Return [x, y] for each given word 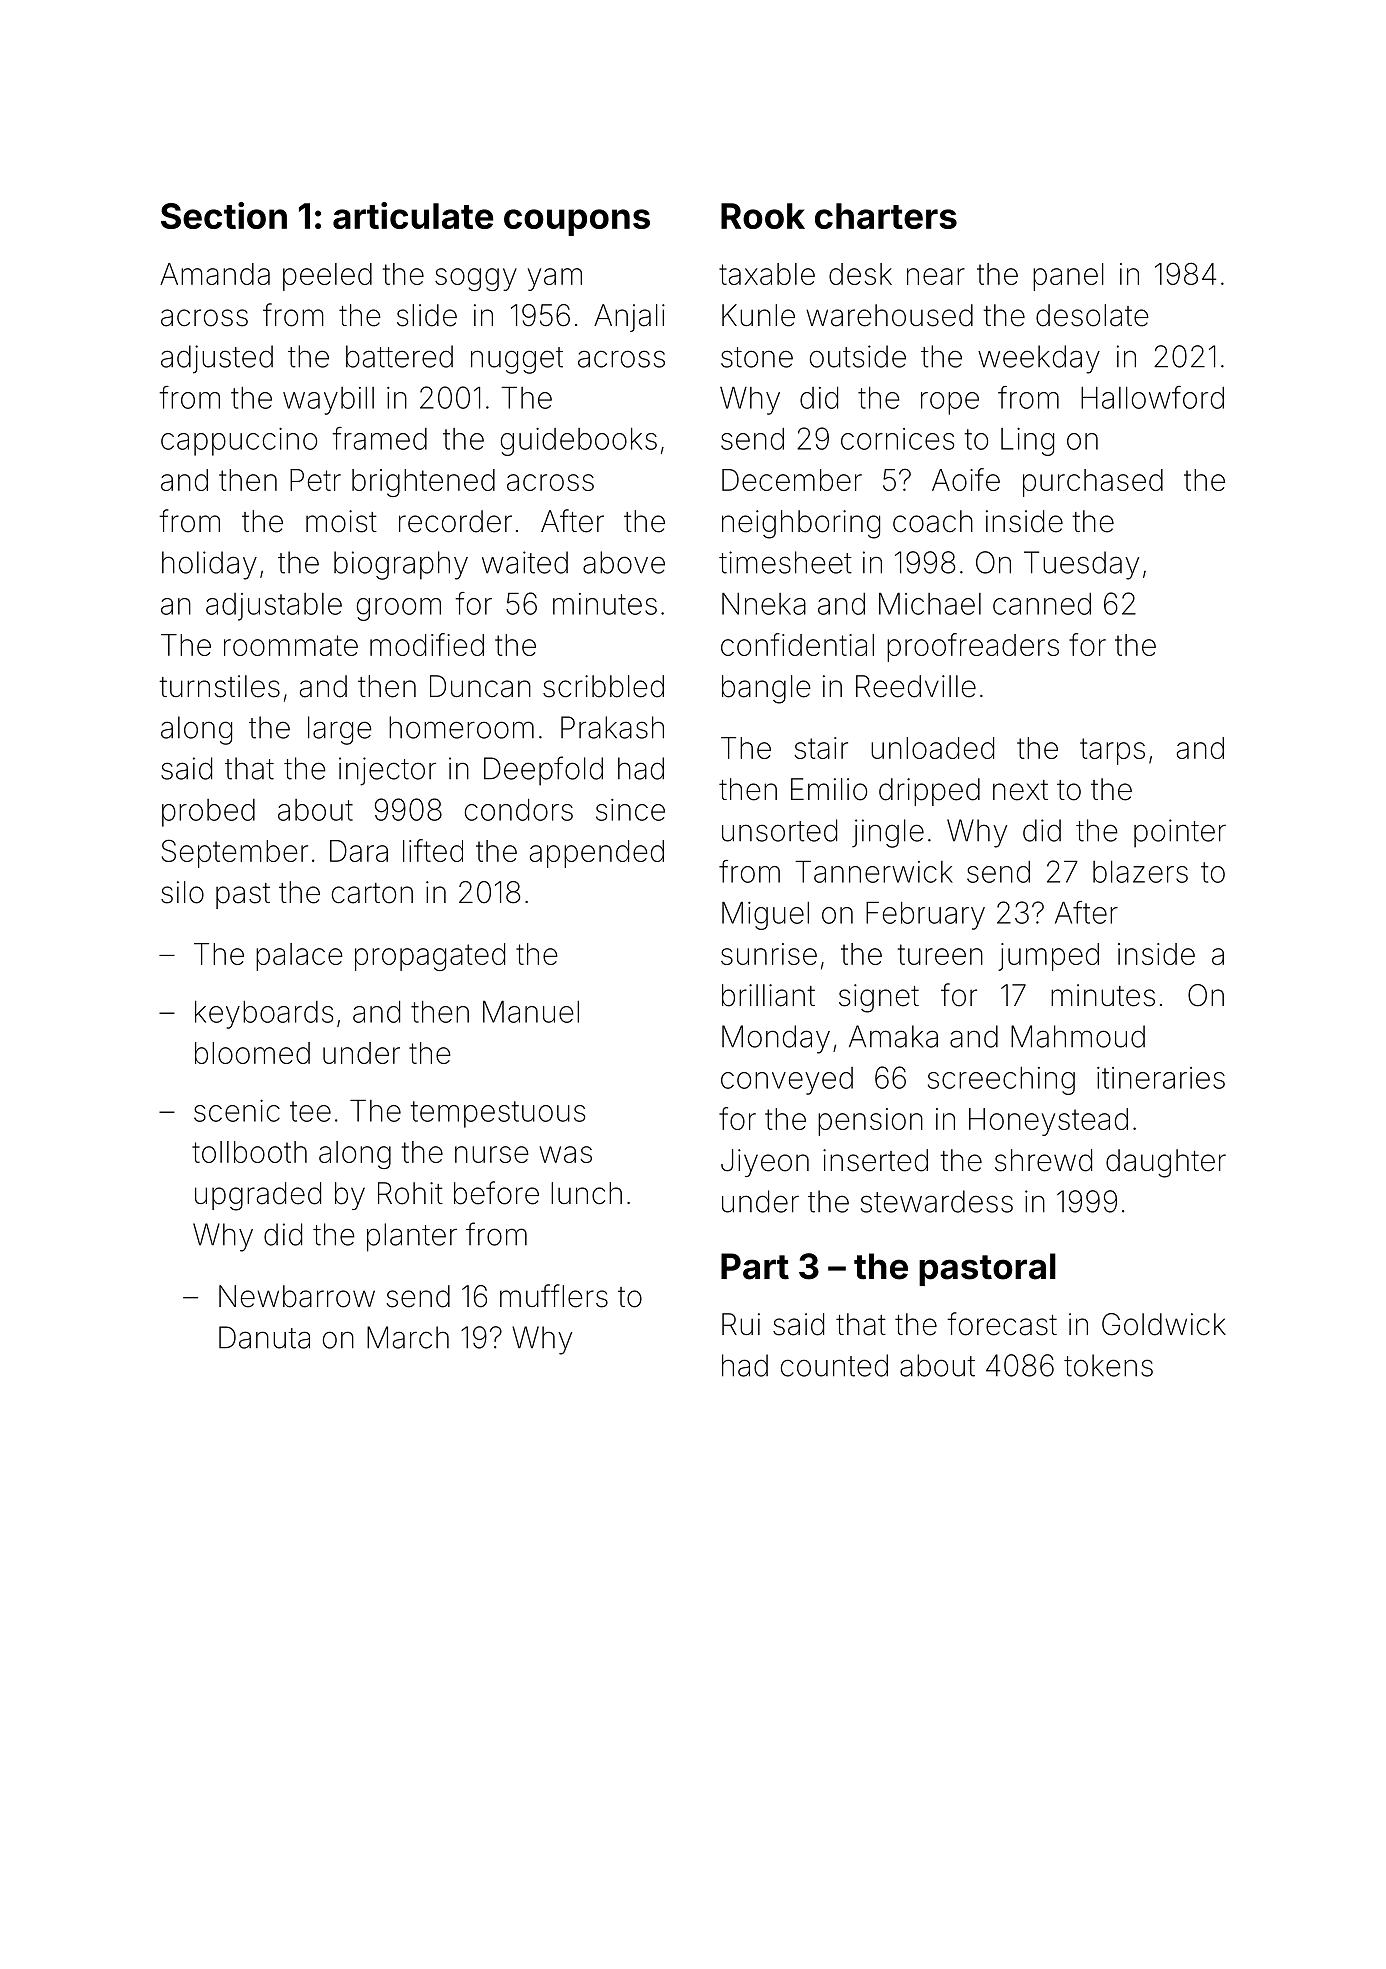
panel [1068, 277]
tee [310, 1111]
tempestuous [497, 1114]
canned [1042, 604]
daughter [1166, 1163]
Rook [763, 216]
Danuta [264, 1337]
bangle [766, 689]
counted [834, 1365]
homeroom [461, 727]
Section [224, 215]
